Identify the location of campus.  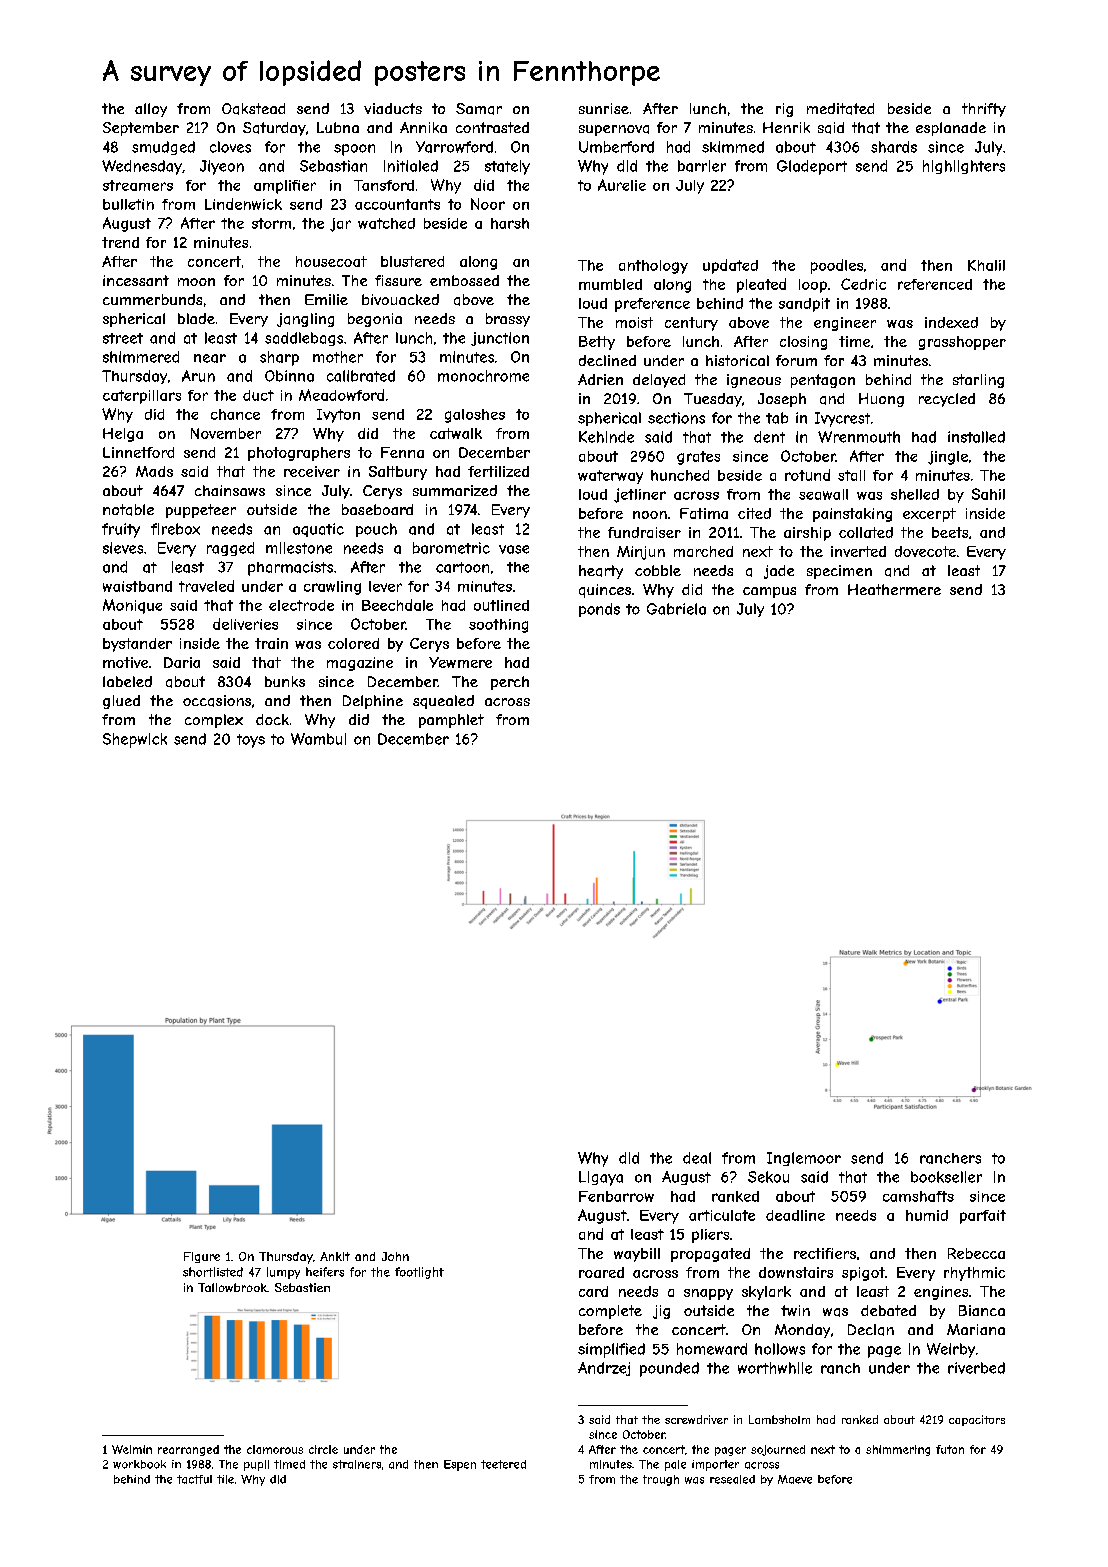
(769, 592).
